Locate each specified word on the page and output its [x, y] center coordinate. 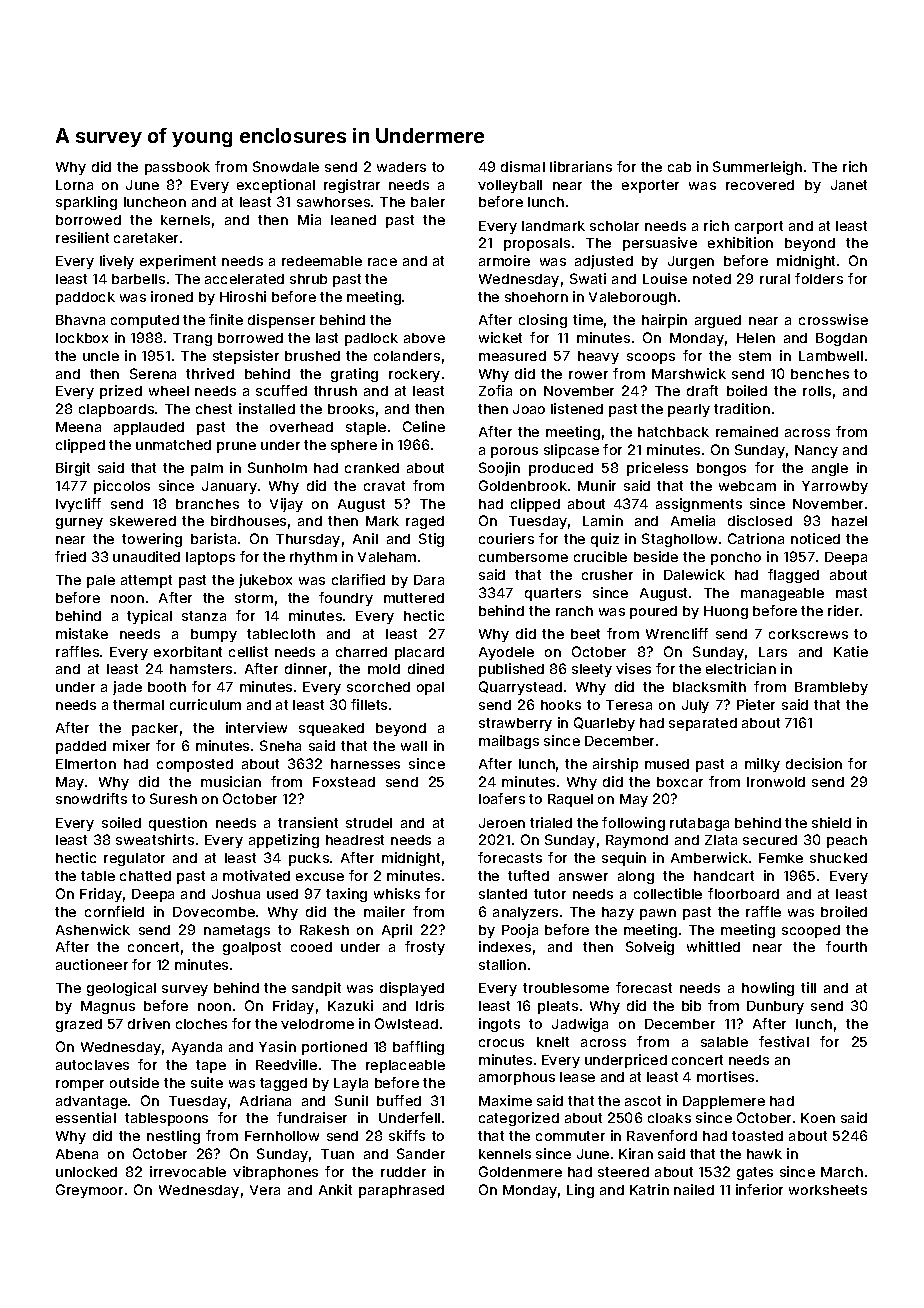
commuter [570, 1136]
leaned [353, 220]
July [695, 706]
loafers [502, 798]
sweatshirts [155, 839]
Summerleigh [757, 168]
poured [653, 612]
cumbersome [523, 557]
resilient [82, 237]
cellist [248, 651]
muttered [414, 598]
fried [70, 556]
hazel [849, 521]
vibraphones [275, 1173]
